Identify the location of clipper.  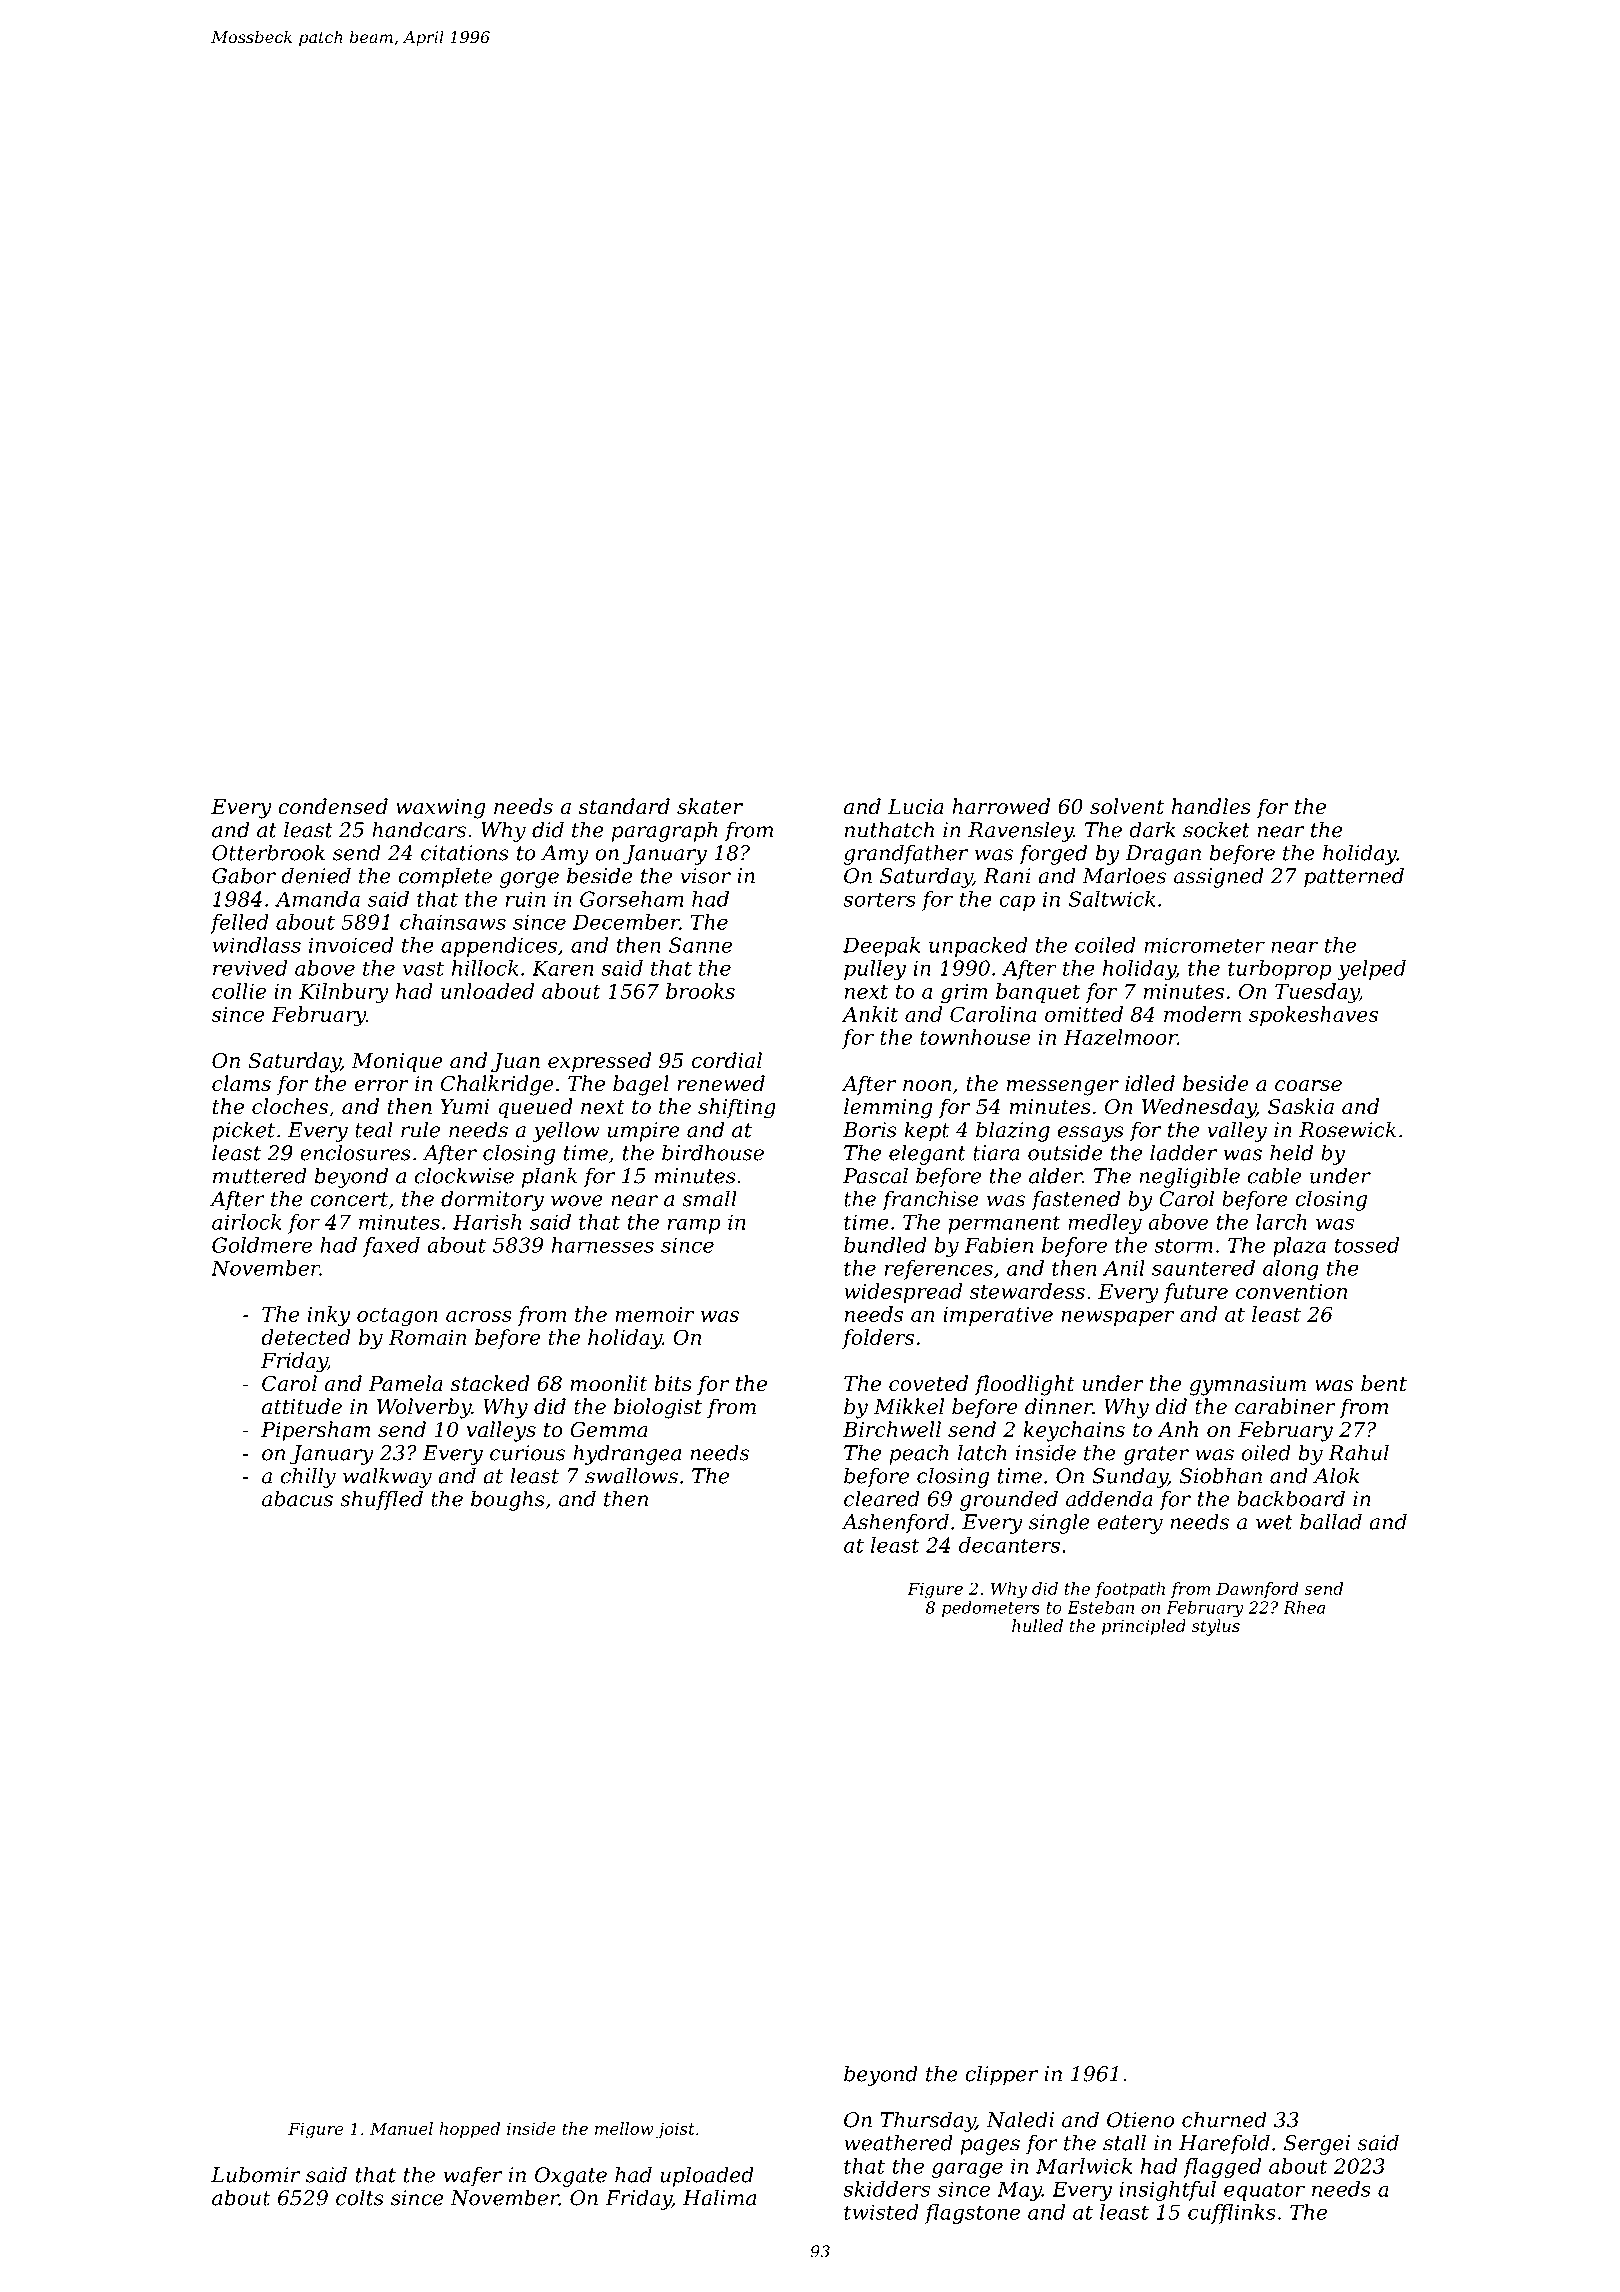
(1001, 2075).
